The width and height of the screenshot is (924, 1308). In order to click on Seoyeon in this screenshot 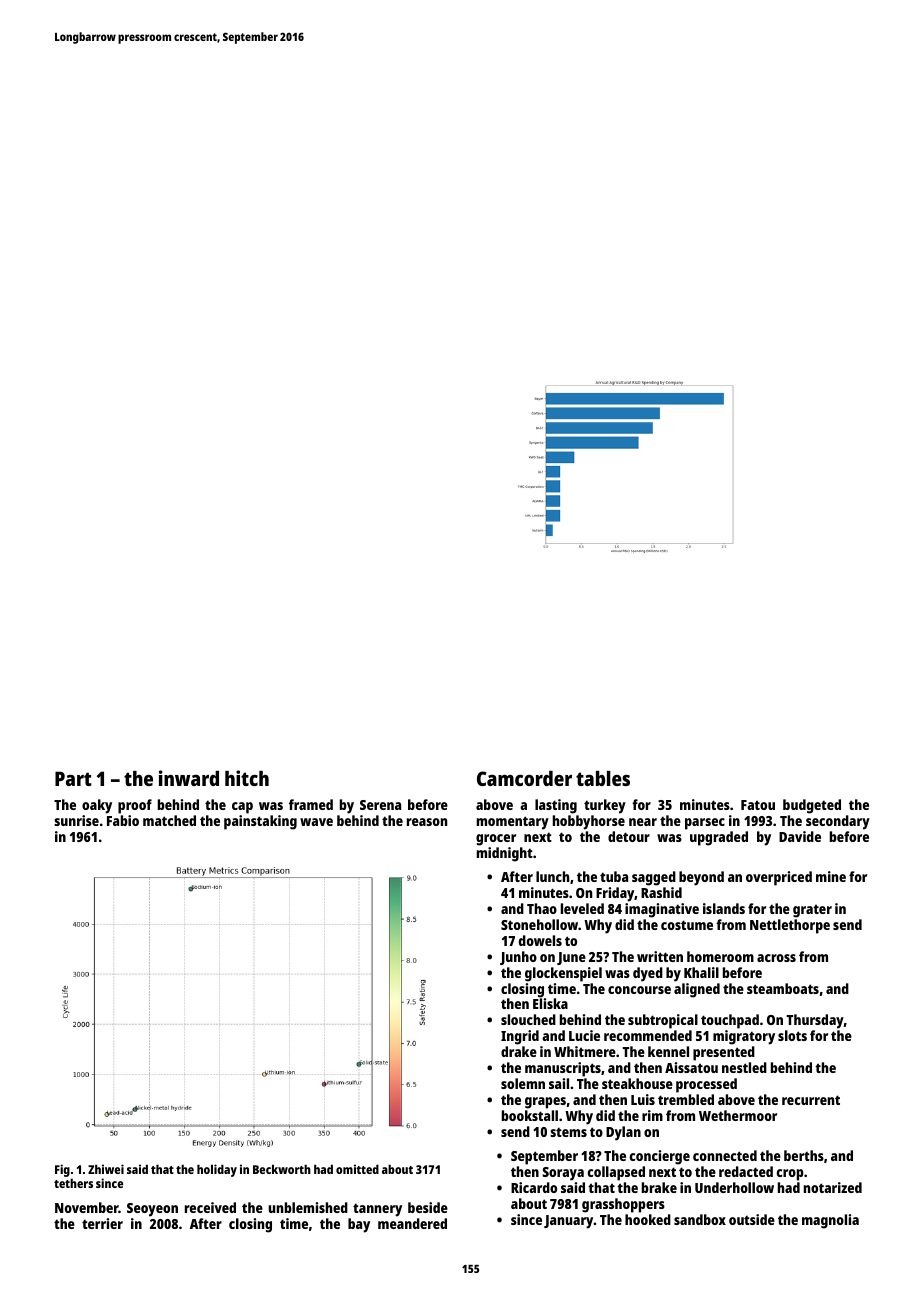, I will do `click(152, 1210)`.
